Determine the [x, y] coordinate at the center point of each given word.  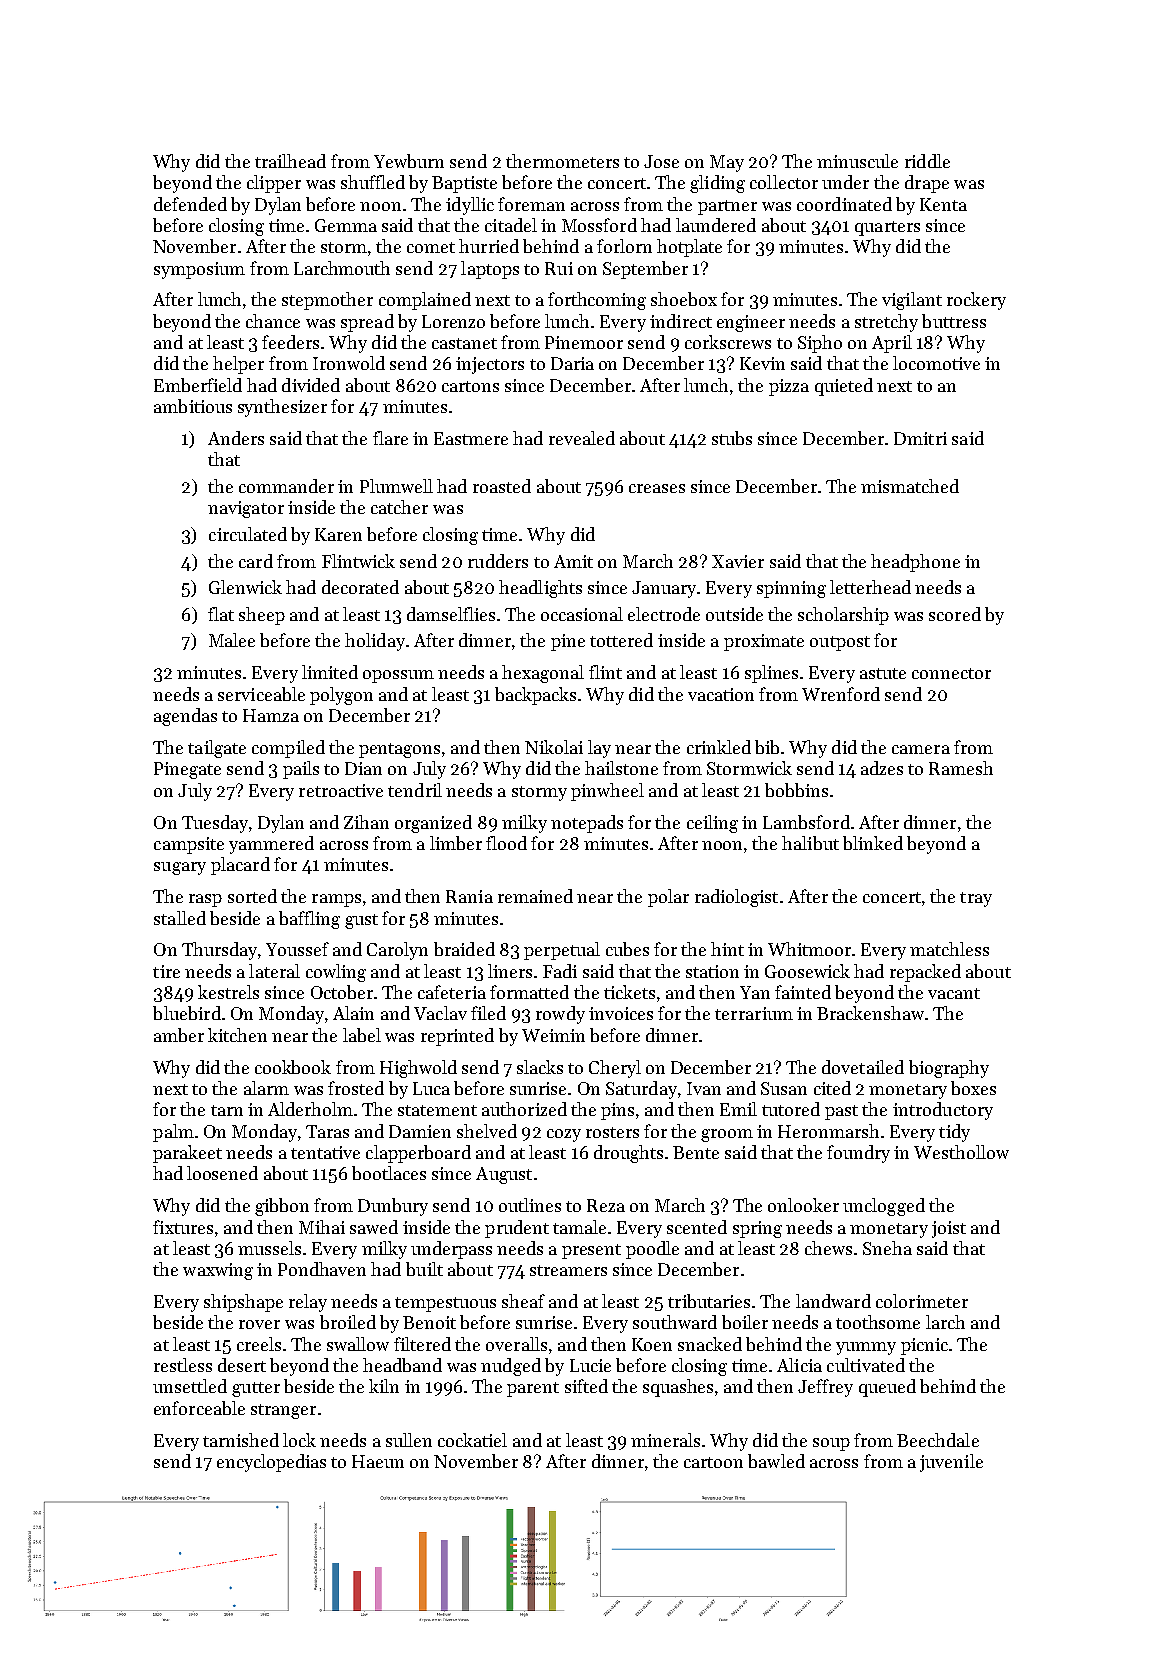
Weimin [553, 1035]
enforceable [199, 1408]
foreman [531, 204]
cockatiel [472, 1440]
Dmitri [920, 438]
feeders [290, 342]
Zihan [366, 822]
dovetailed [863, 1067]
